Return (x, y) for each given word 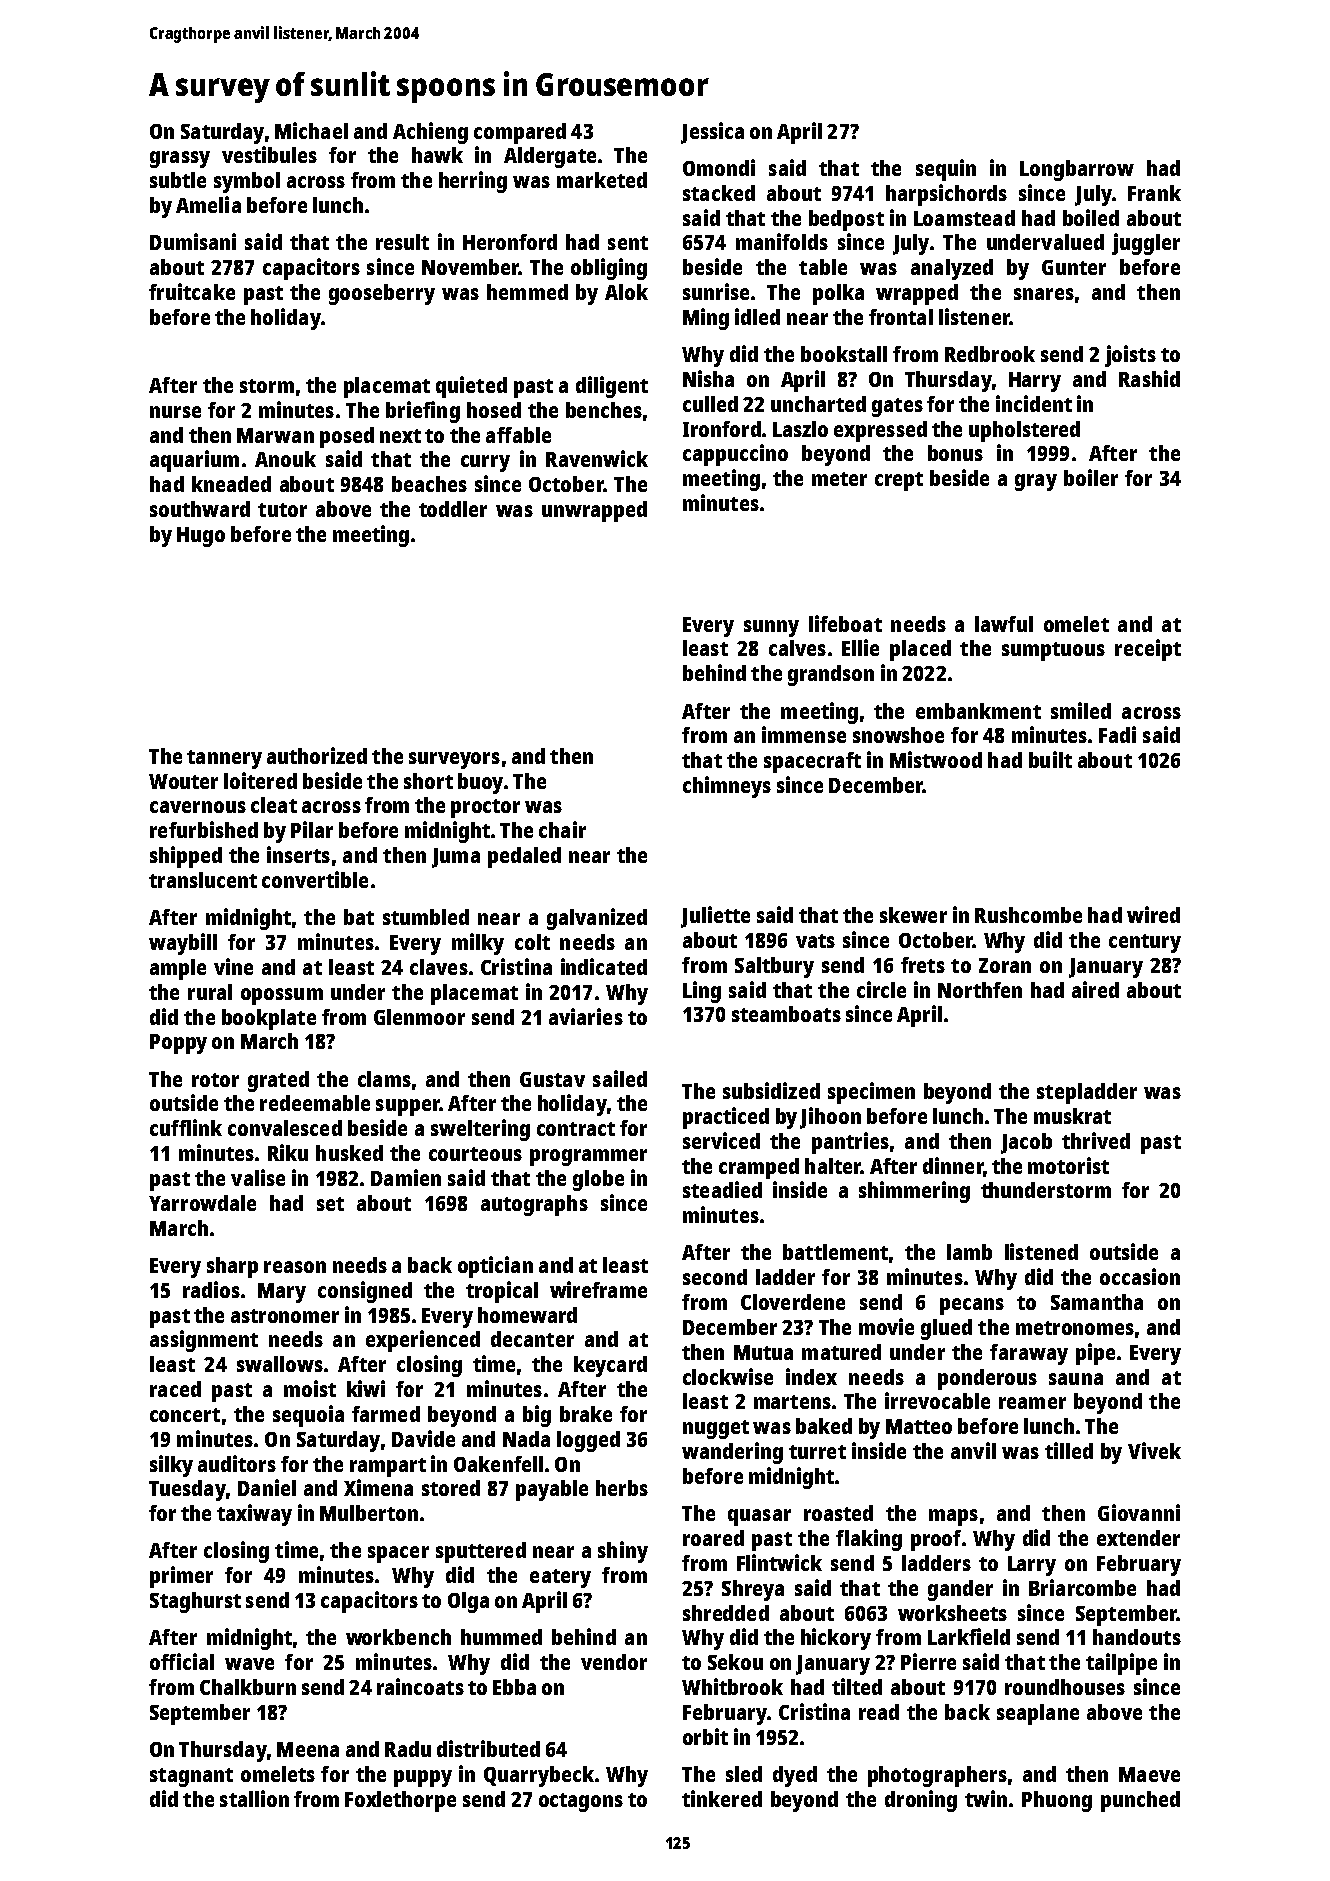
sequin (946, 170)
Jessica (712, 133)
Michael (311, 130)
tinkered (722, 1798)
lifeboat (845, 623)
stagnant (191, 1777)
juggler (1146, 244)
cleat (274, 805)
